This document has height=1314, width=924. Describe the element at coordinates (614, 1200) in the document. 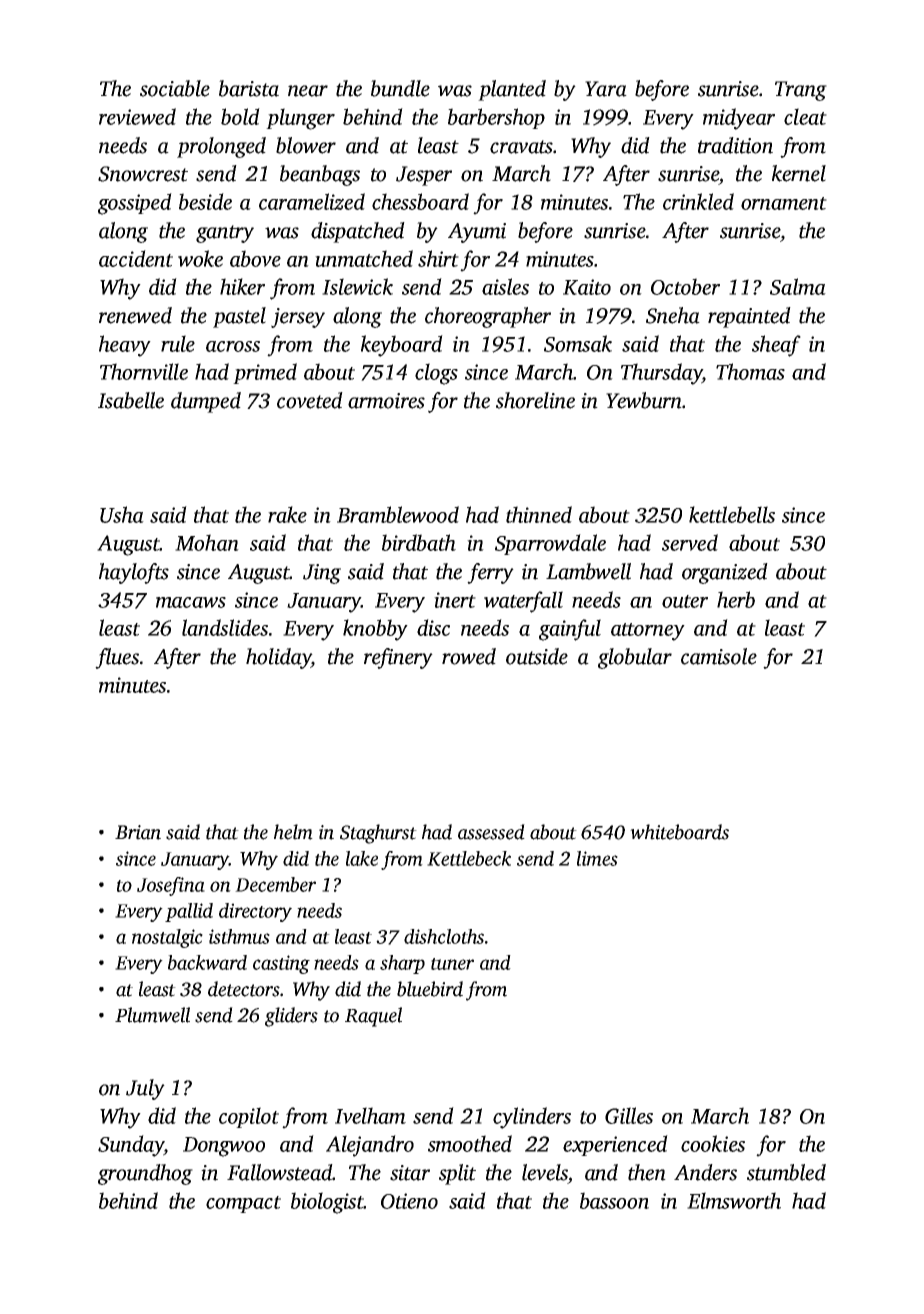

I see `bassoon` at that location.
